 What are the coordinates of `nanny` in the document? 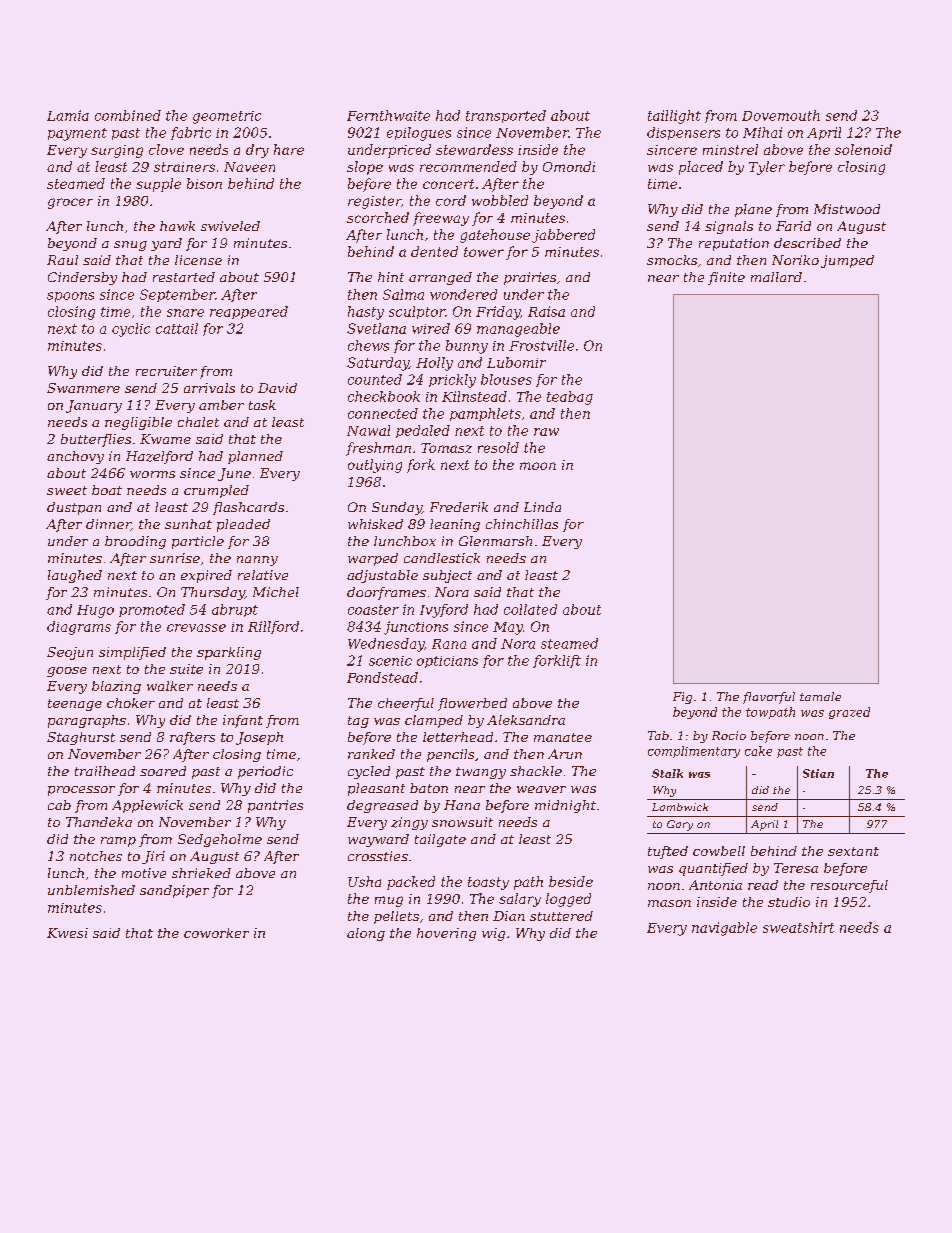 It's located at (257, 561).
